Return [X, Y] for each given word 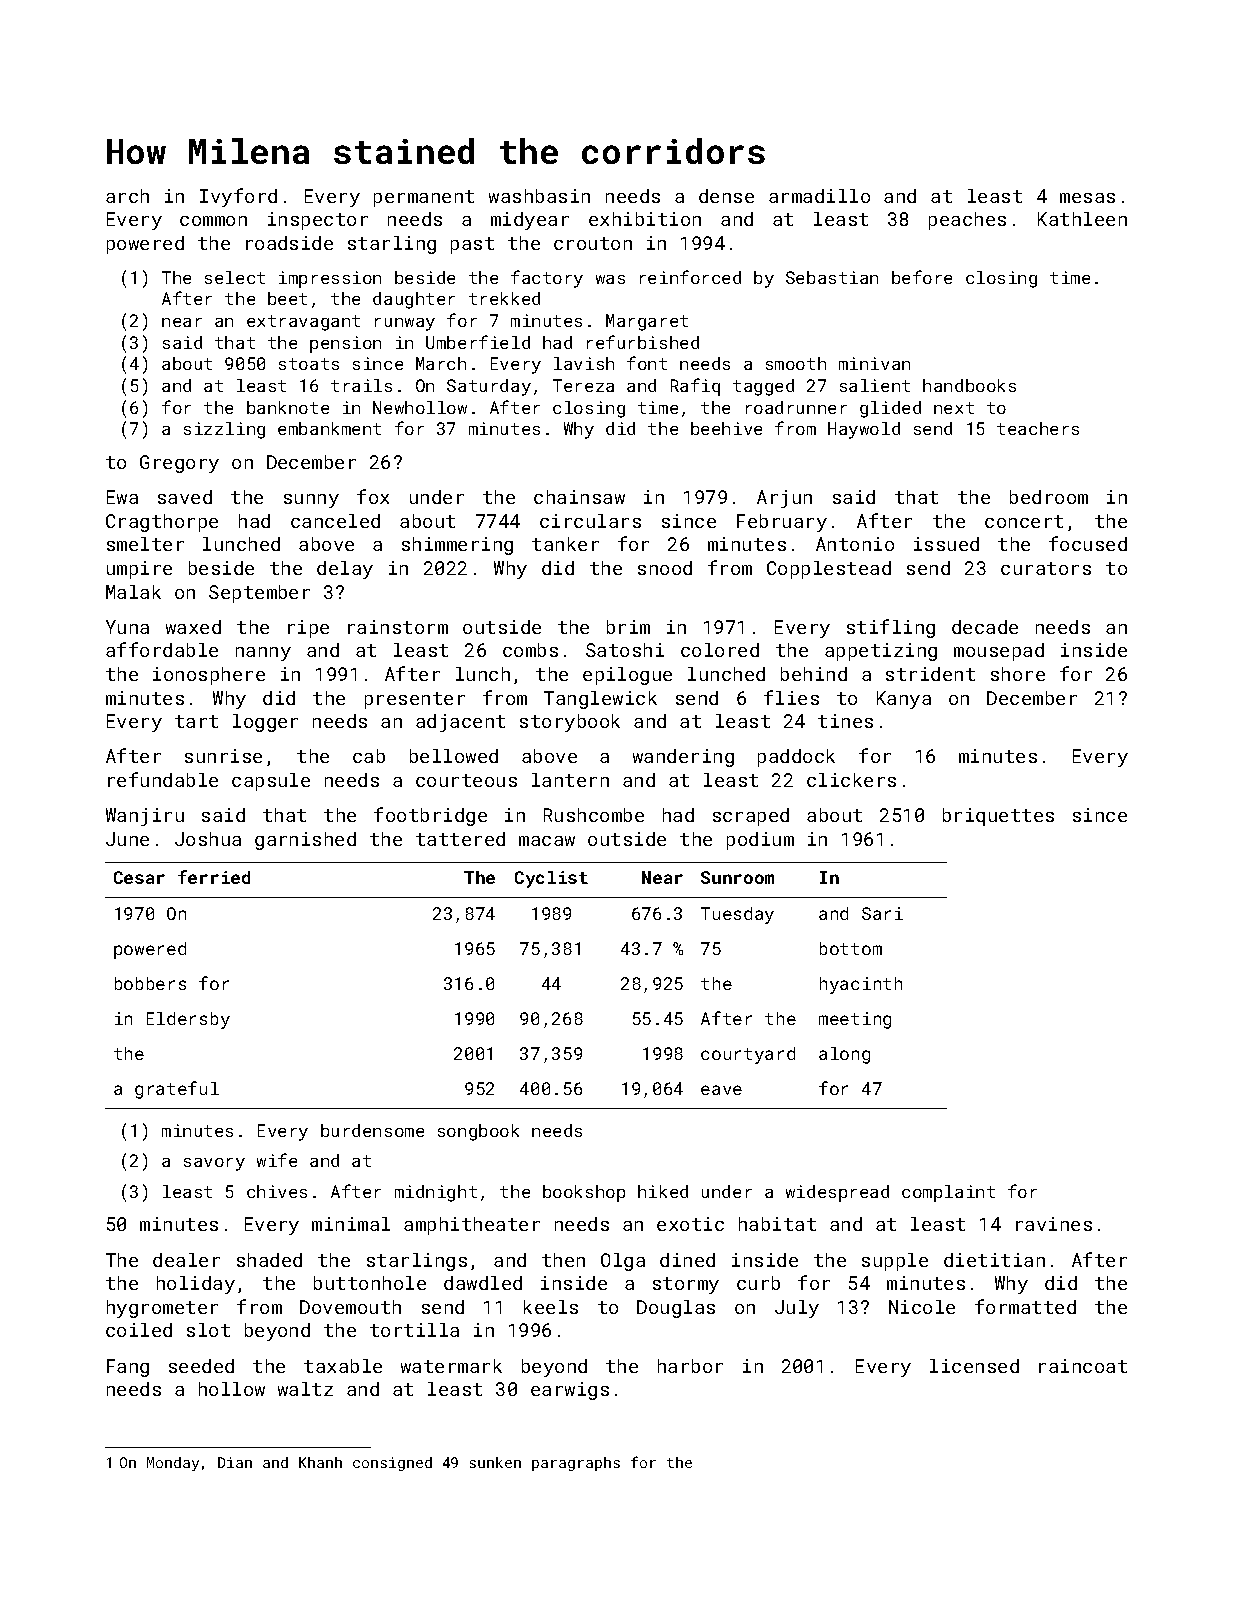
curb [758, 1283]
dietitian [994, 1260]
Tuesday [737, 915]
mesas [1087, 198]
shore [1018, 674]
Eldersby [188, 1020]
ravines [1054, 1224]
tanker [565, 544]
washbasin [539, 196]
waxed [193, 627]
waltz [305, 1389]
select [235, 277]
